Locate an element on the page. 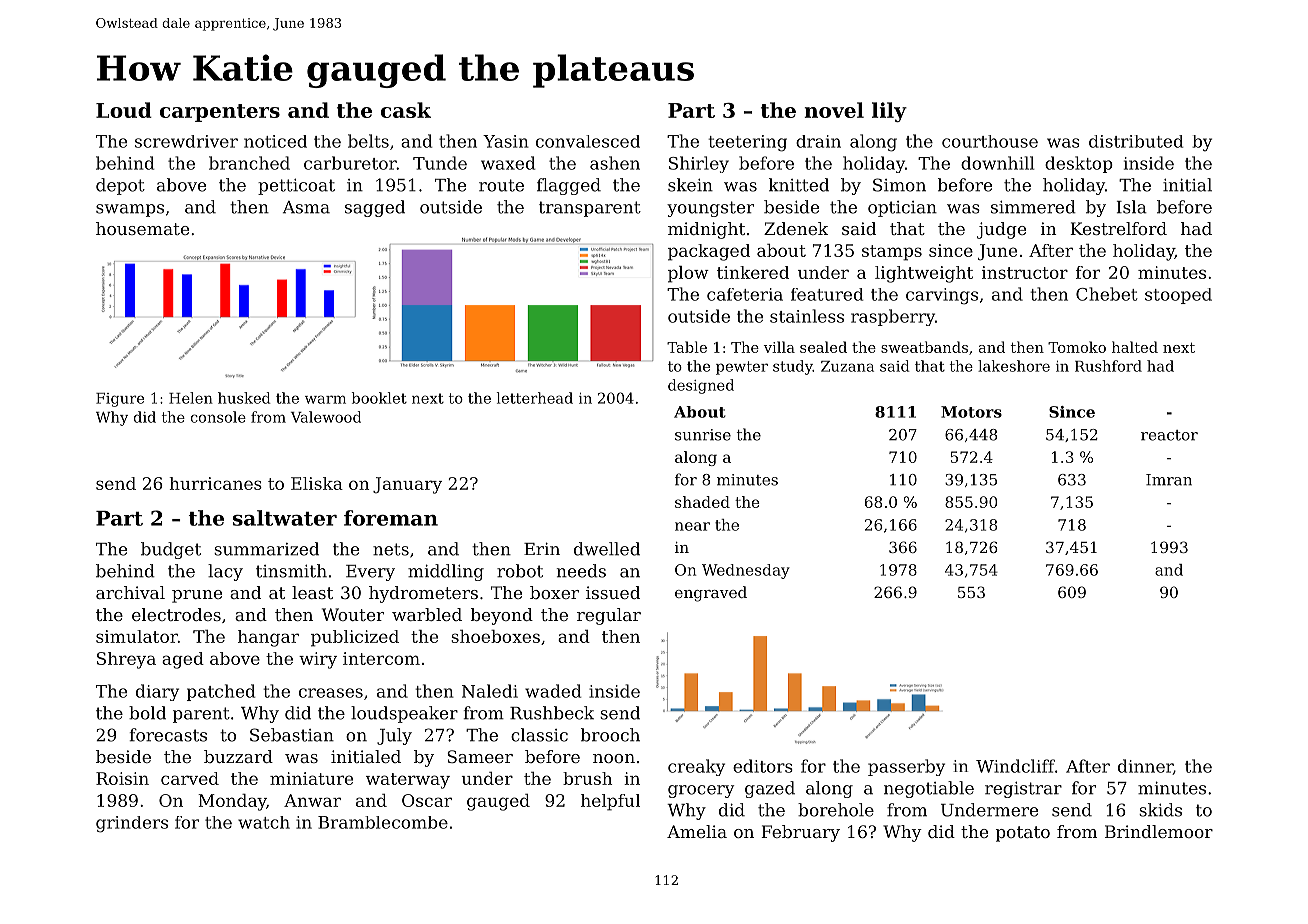 The width and height of the page is (1308, 924). lily is located at coordinates (889, 112).
